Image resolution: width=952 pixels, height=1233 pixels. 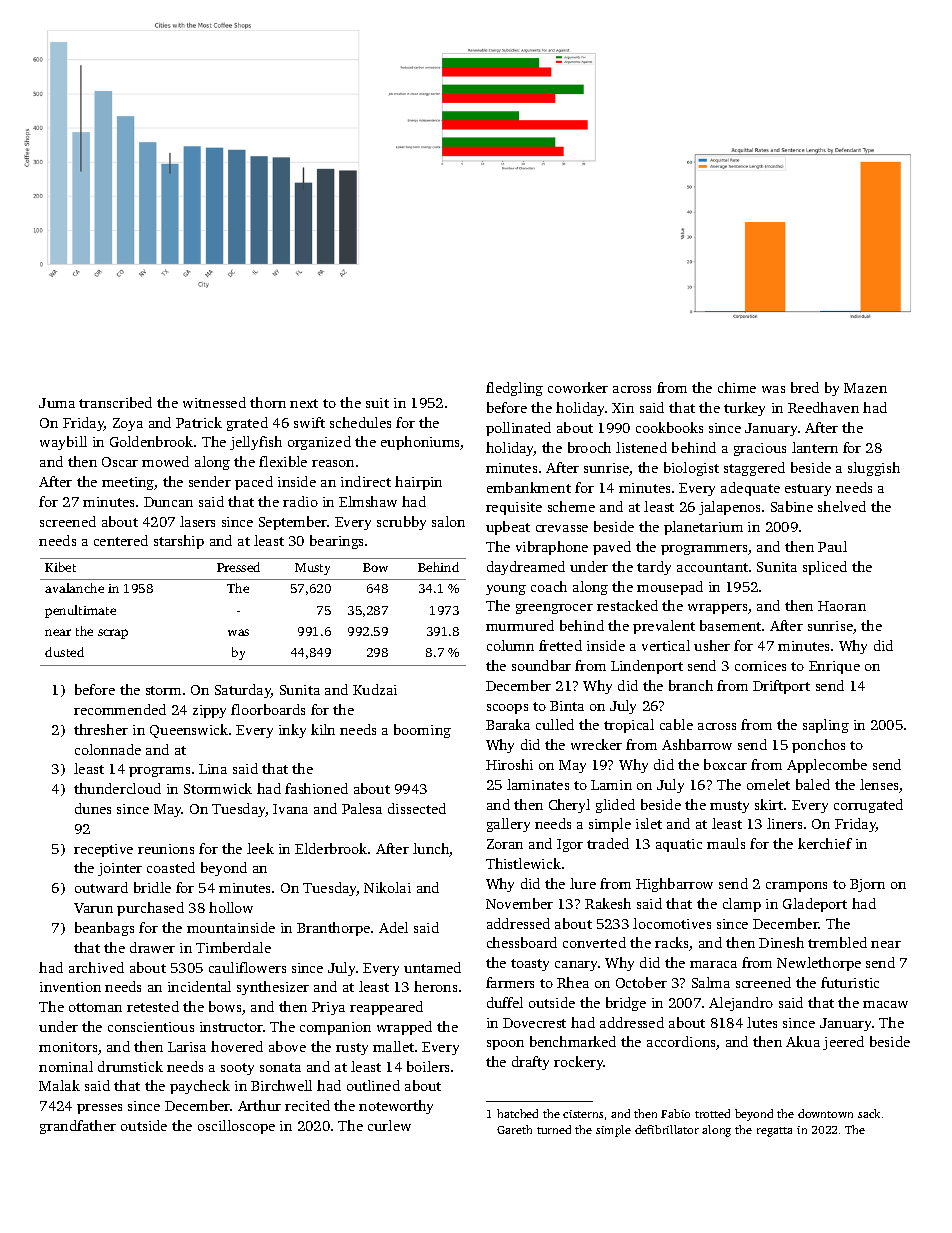 What do you see at coordinates (290, 809) in the image?
I see `Ivana` at bounding box center [290, 809].
